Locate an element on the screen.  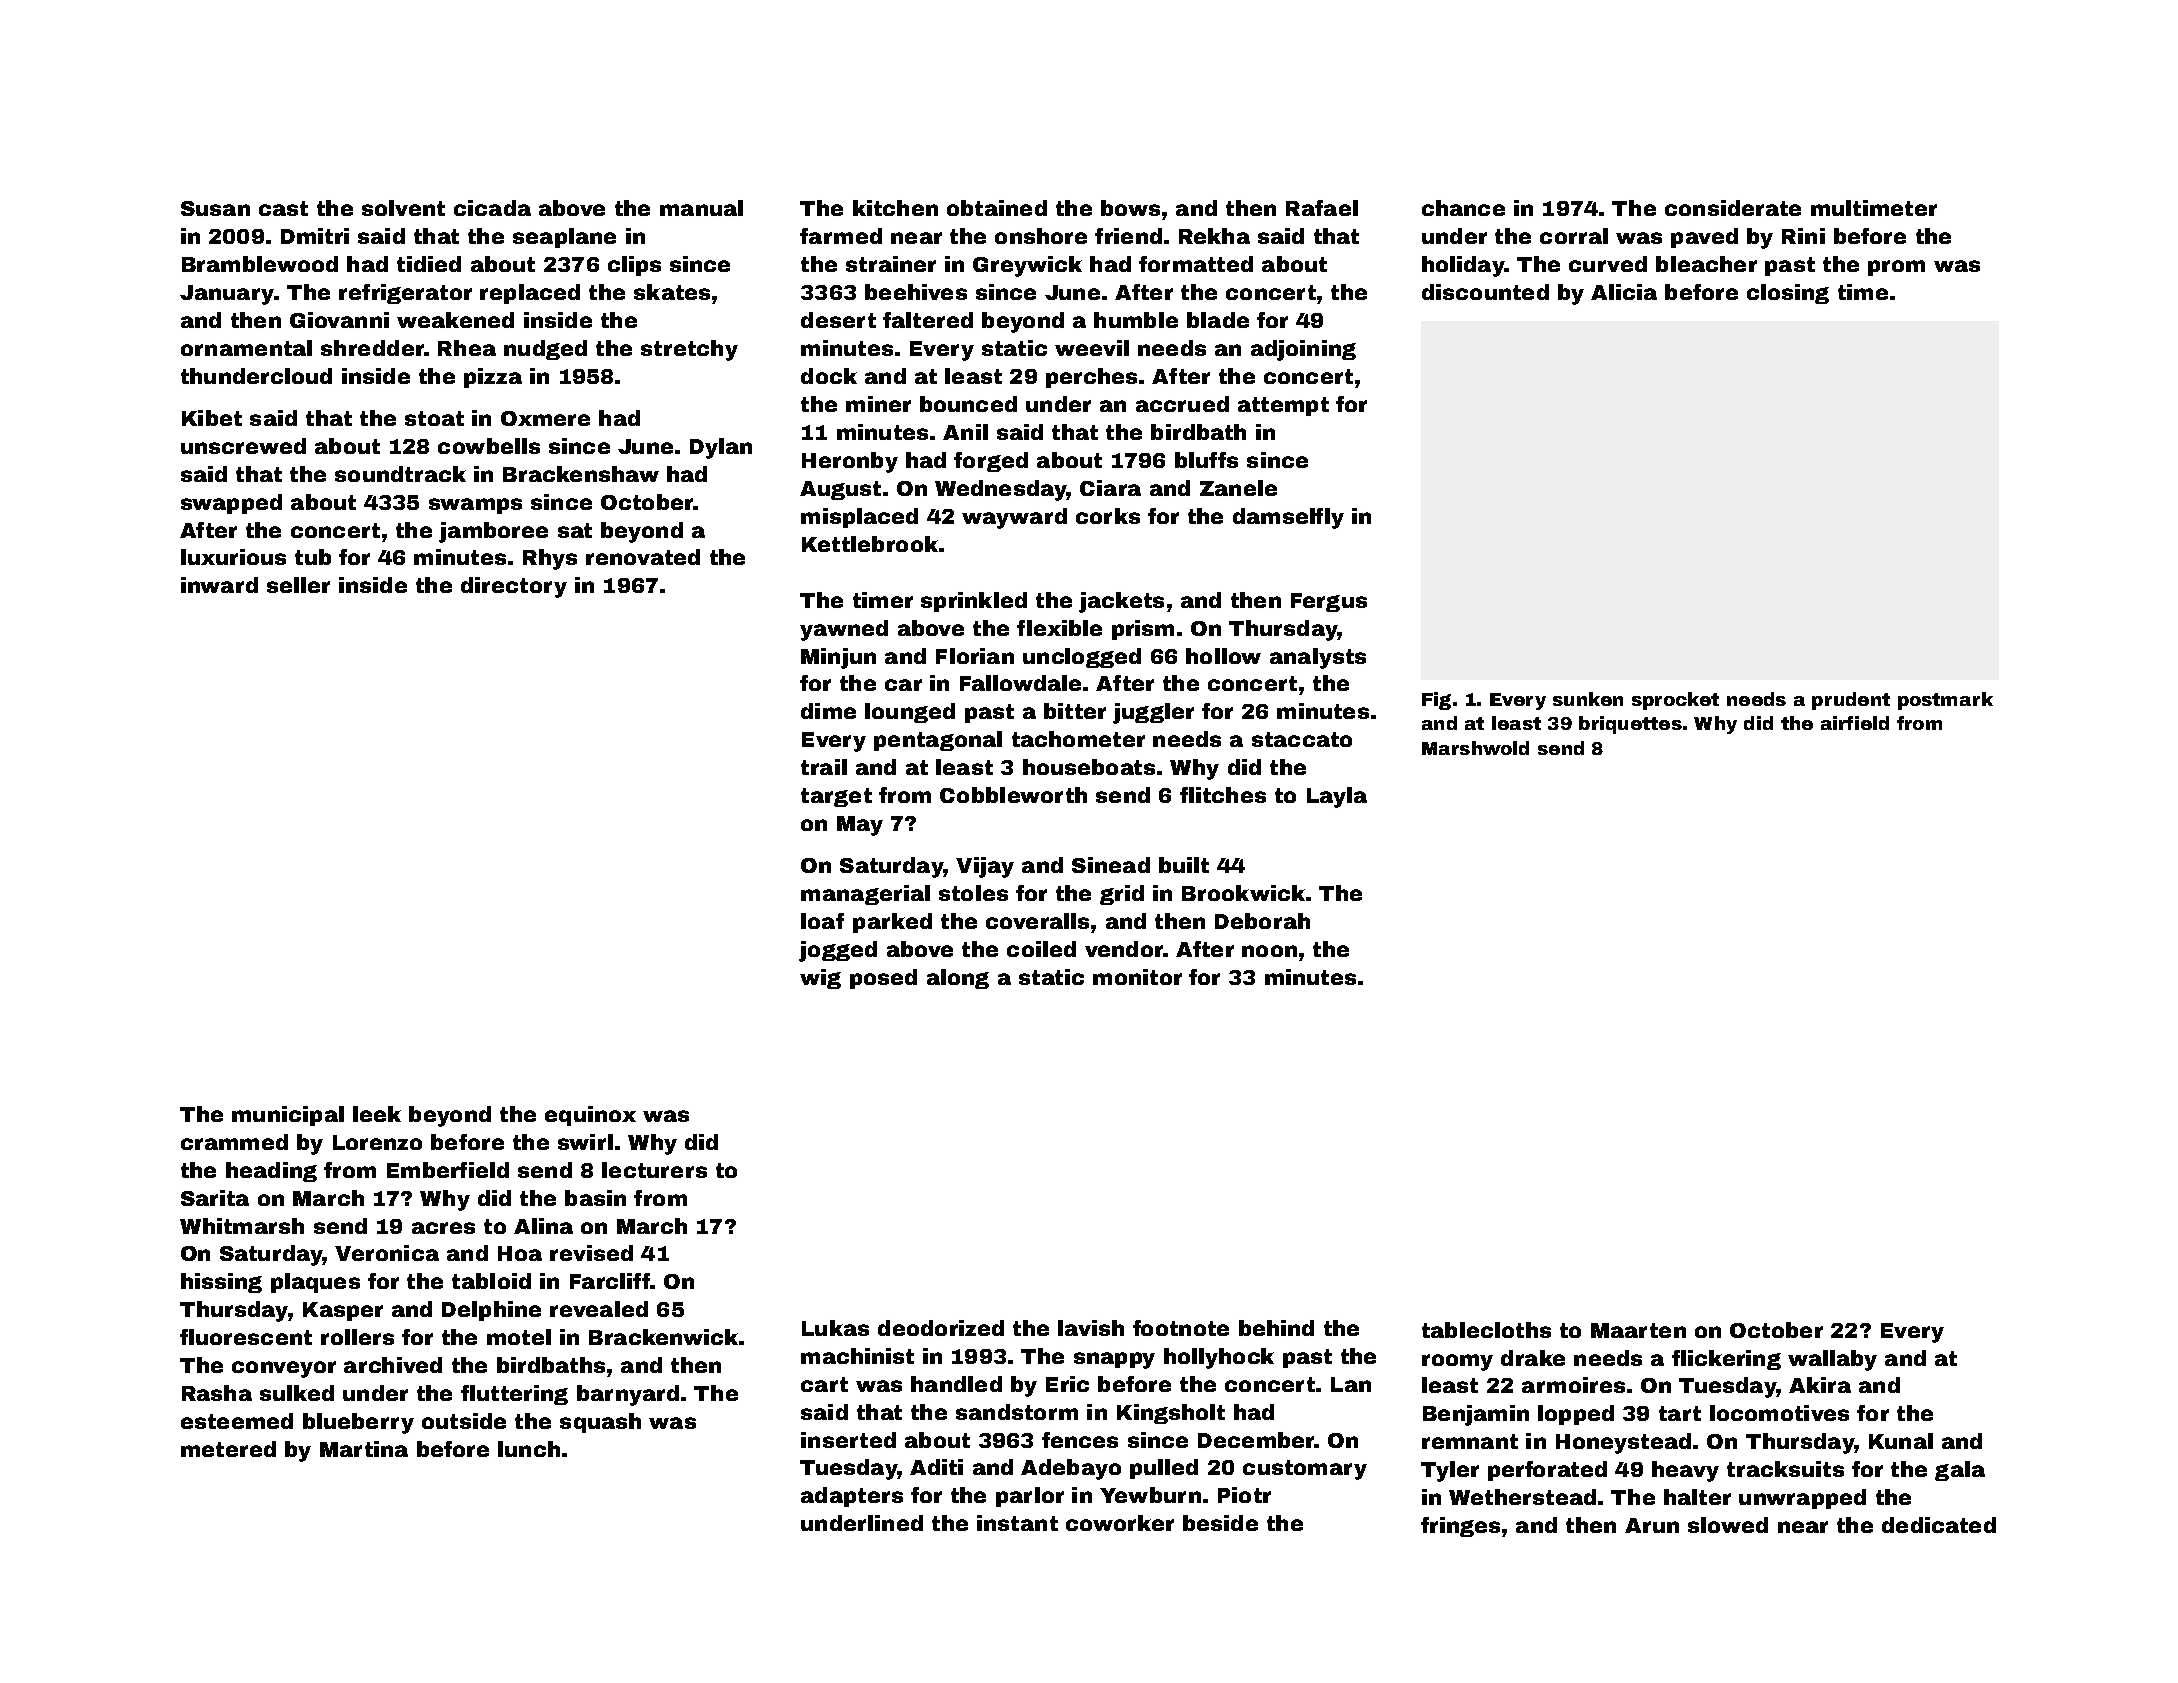
Lukas is located at coordinates (835, 1328).
